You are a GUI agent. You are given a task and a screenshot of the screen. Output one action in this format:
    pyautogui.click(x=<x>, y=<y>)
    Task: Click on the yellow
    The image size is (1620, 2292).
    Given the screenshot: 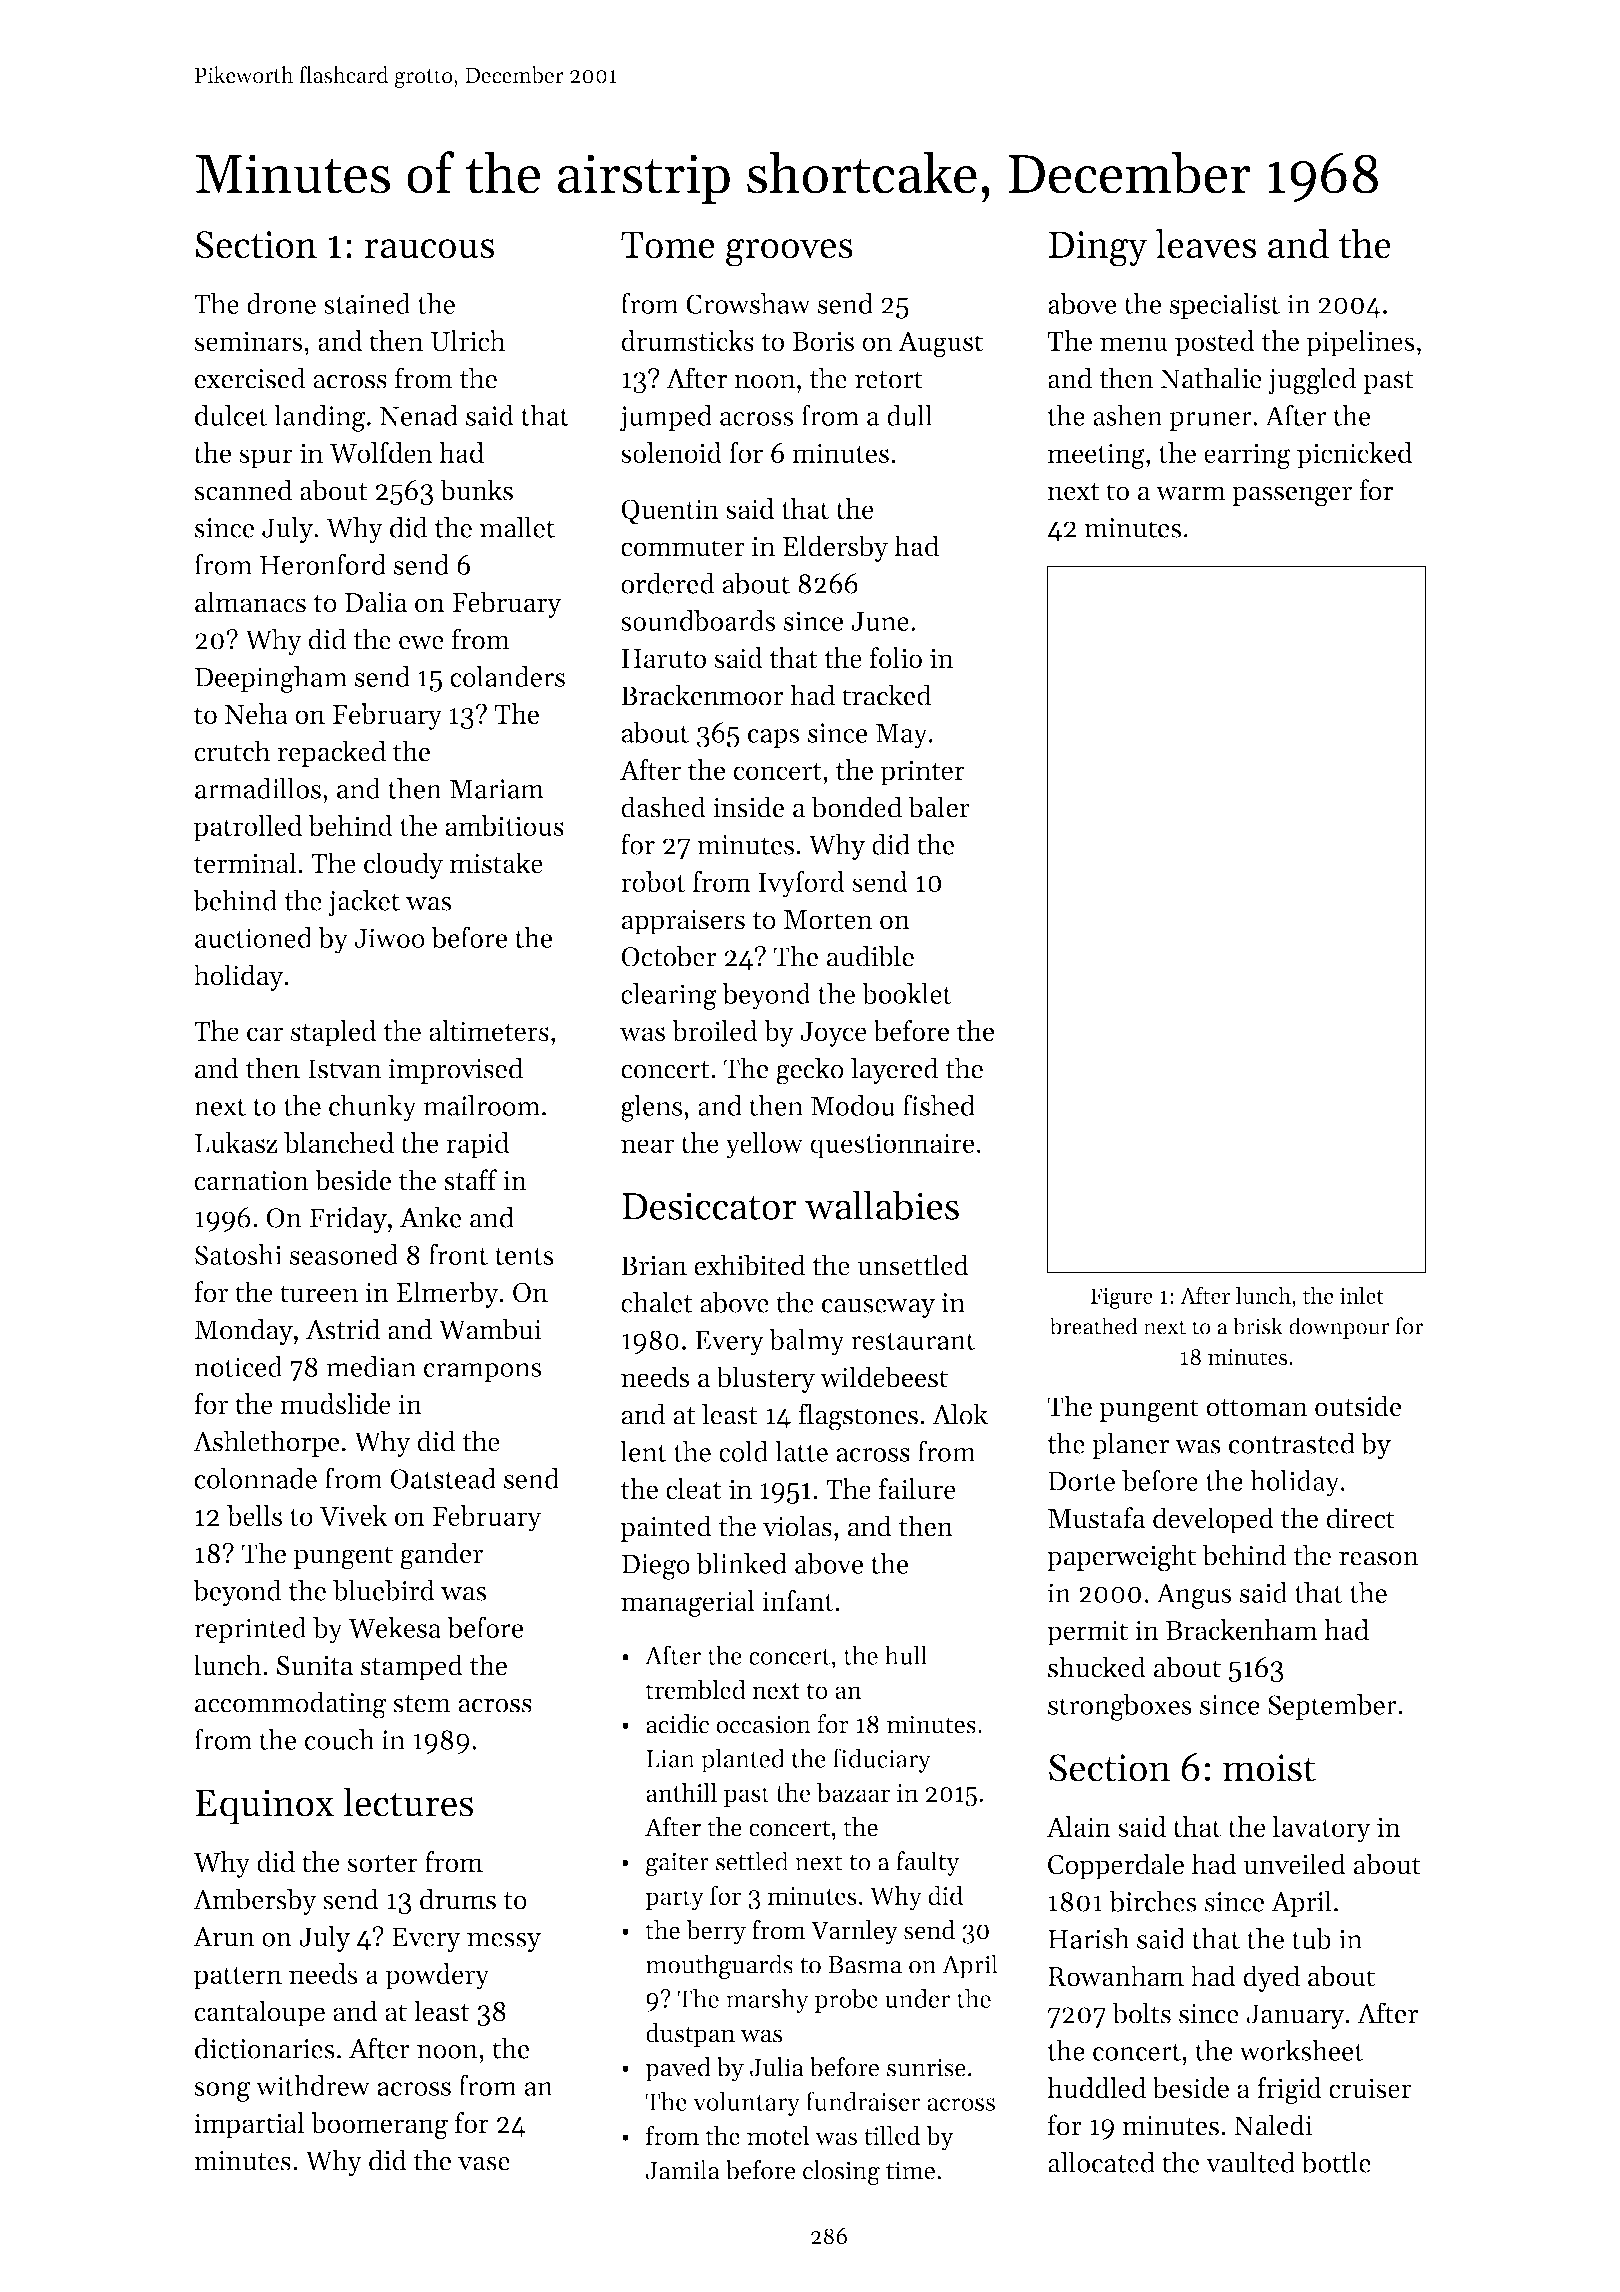 What is the action you would take?
    pyautogui.click(x=764, y=1145)
